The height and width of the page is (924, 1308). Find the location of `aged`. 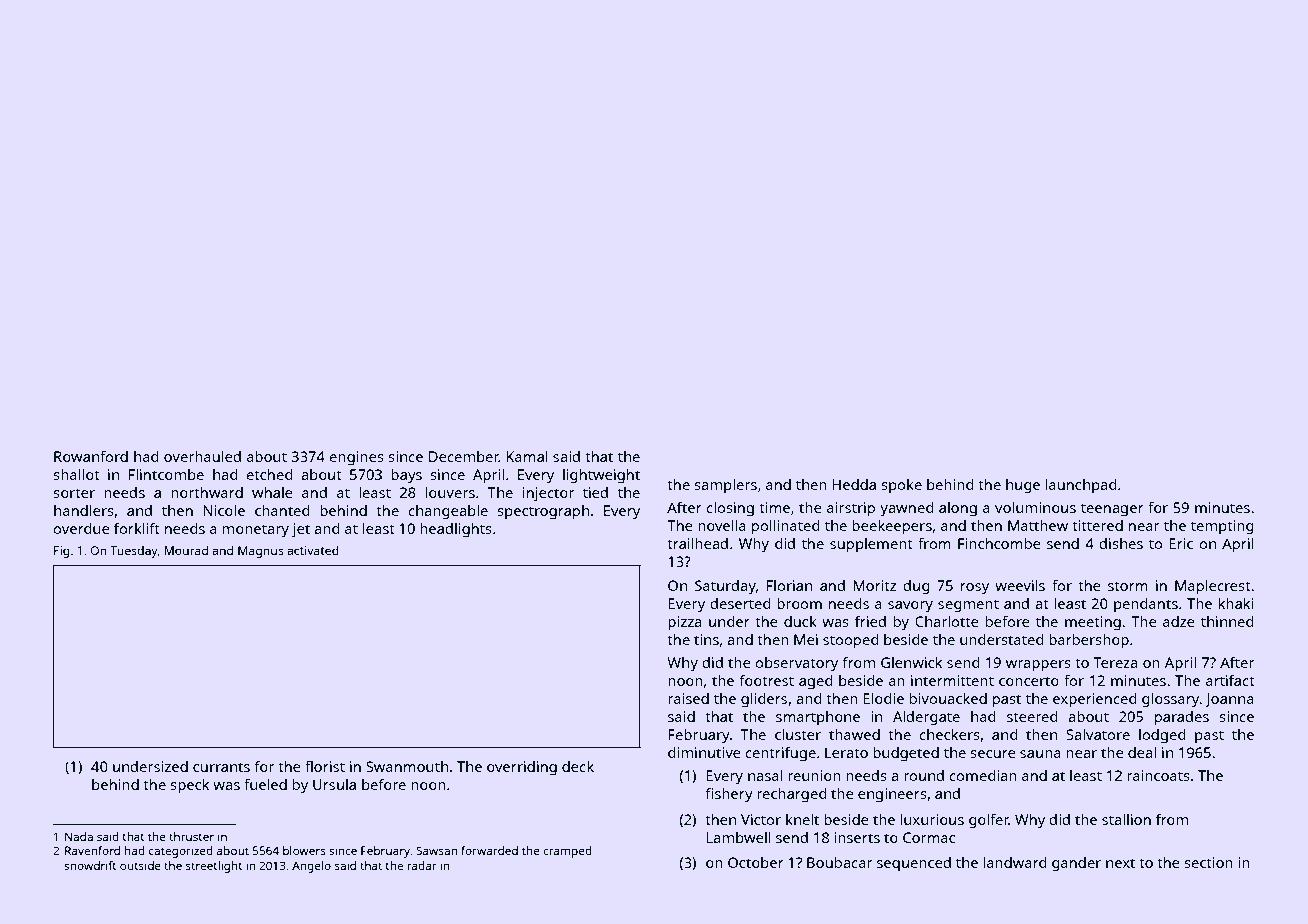

aged is located at coordinates (816, 682).
